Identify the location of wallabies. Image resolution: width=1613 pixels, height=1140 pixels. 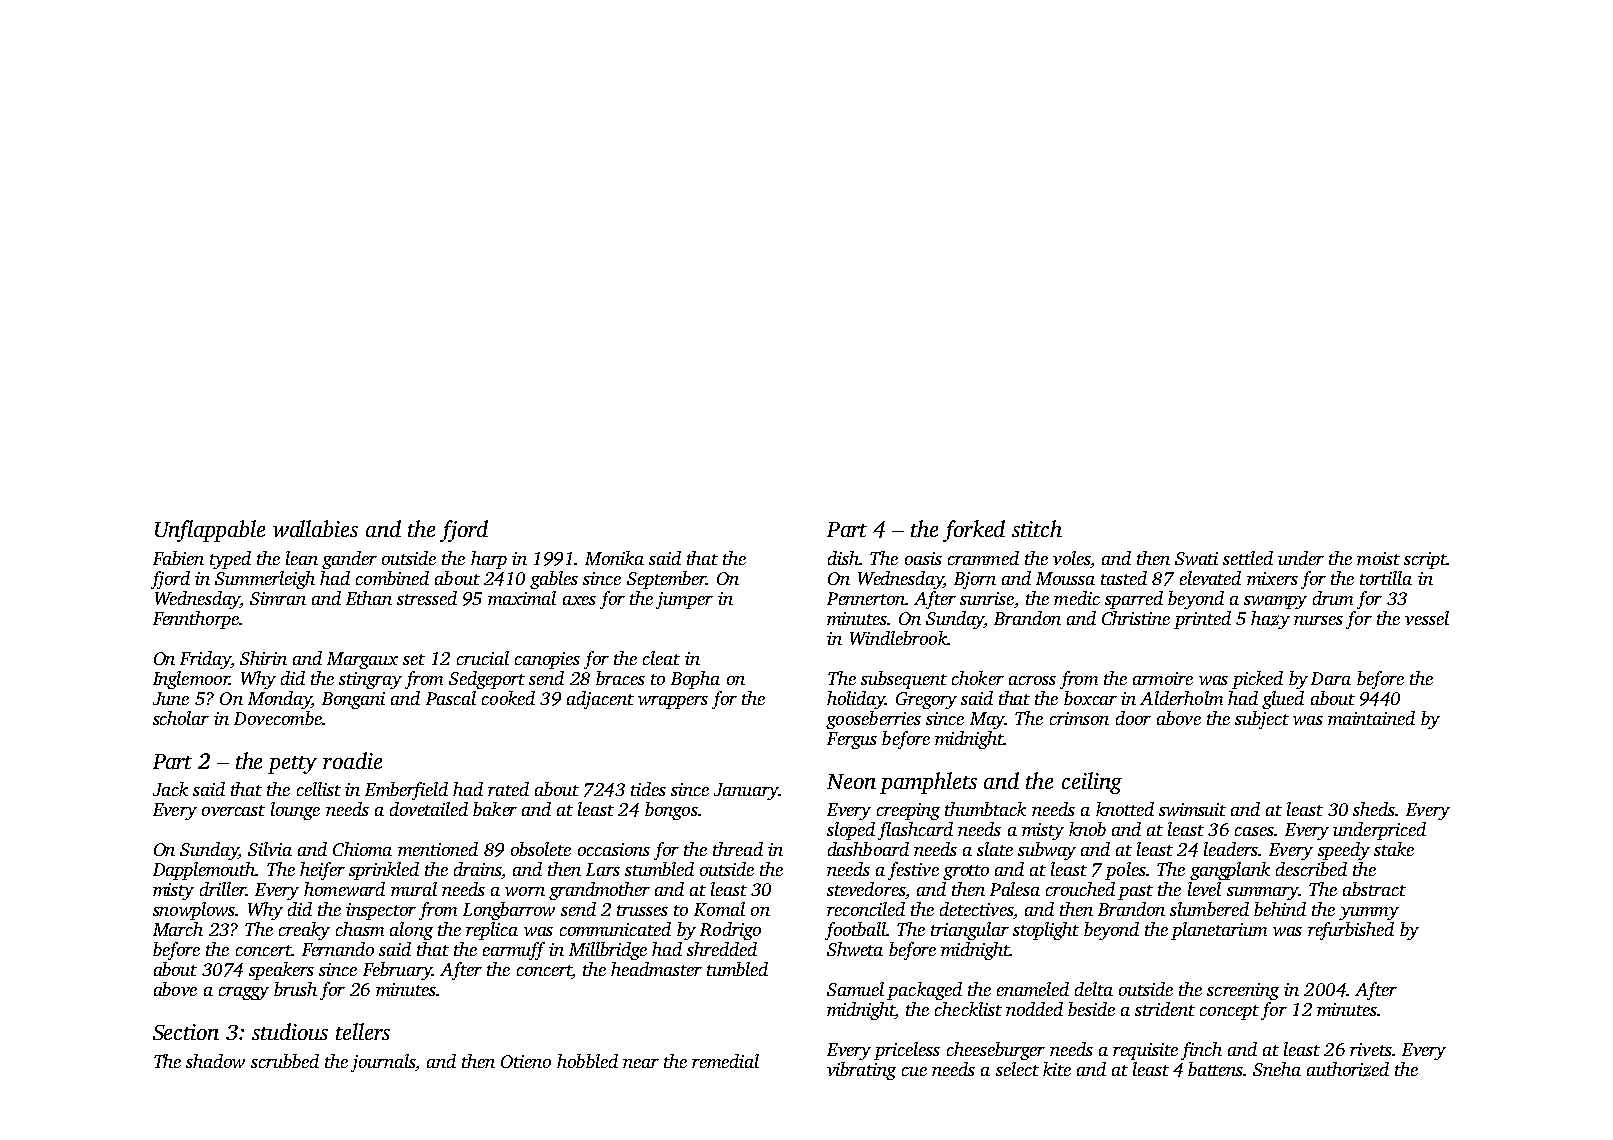
(315, 528).
